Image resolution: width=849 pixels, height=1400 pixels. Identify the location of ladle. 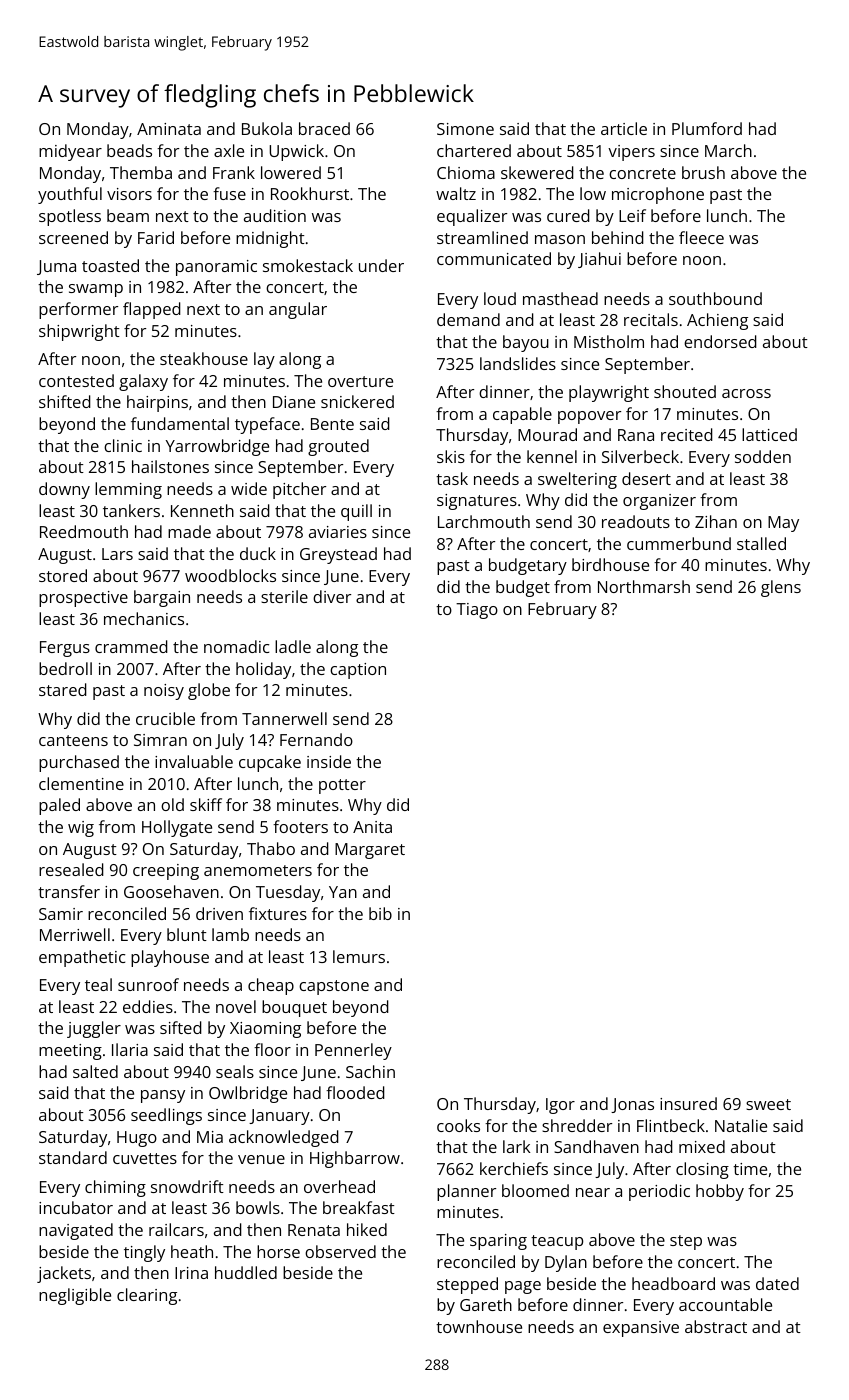
(293, 646).
